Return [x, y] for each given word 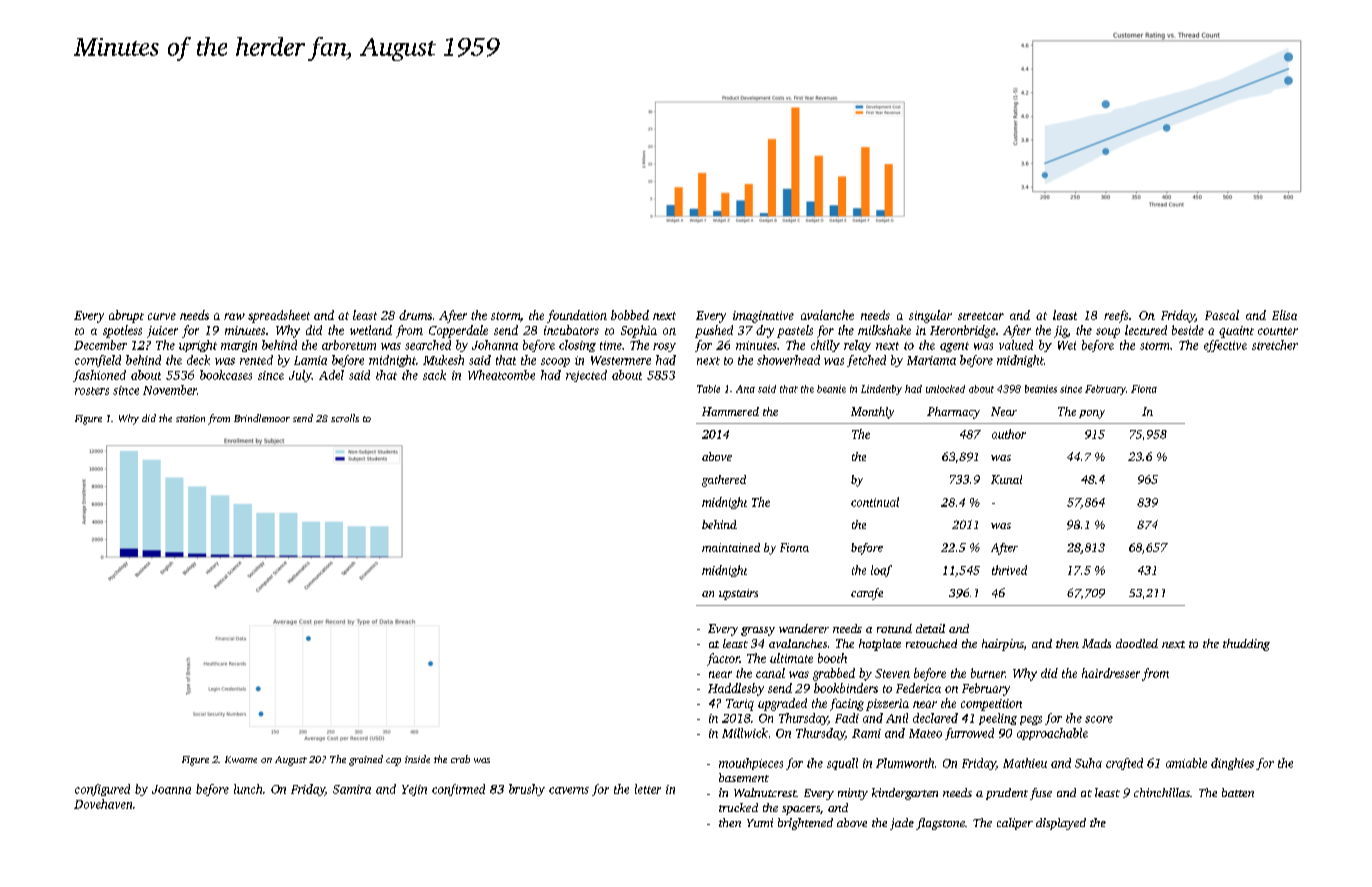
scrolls [345, 418]
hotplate [880, 645]
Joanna [171, 789]
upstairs [738, 594]
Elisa [1284, 315]
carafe [867, 594]
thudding [1246, 645]
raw [234, 316]
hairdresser [1111, 673]
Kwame [241, 759]
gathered [724, 481]
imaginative [763, 317]
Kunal [1006, 479]
